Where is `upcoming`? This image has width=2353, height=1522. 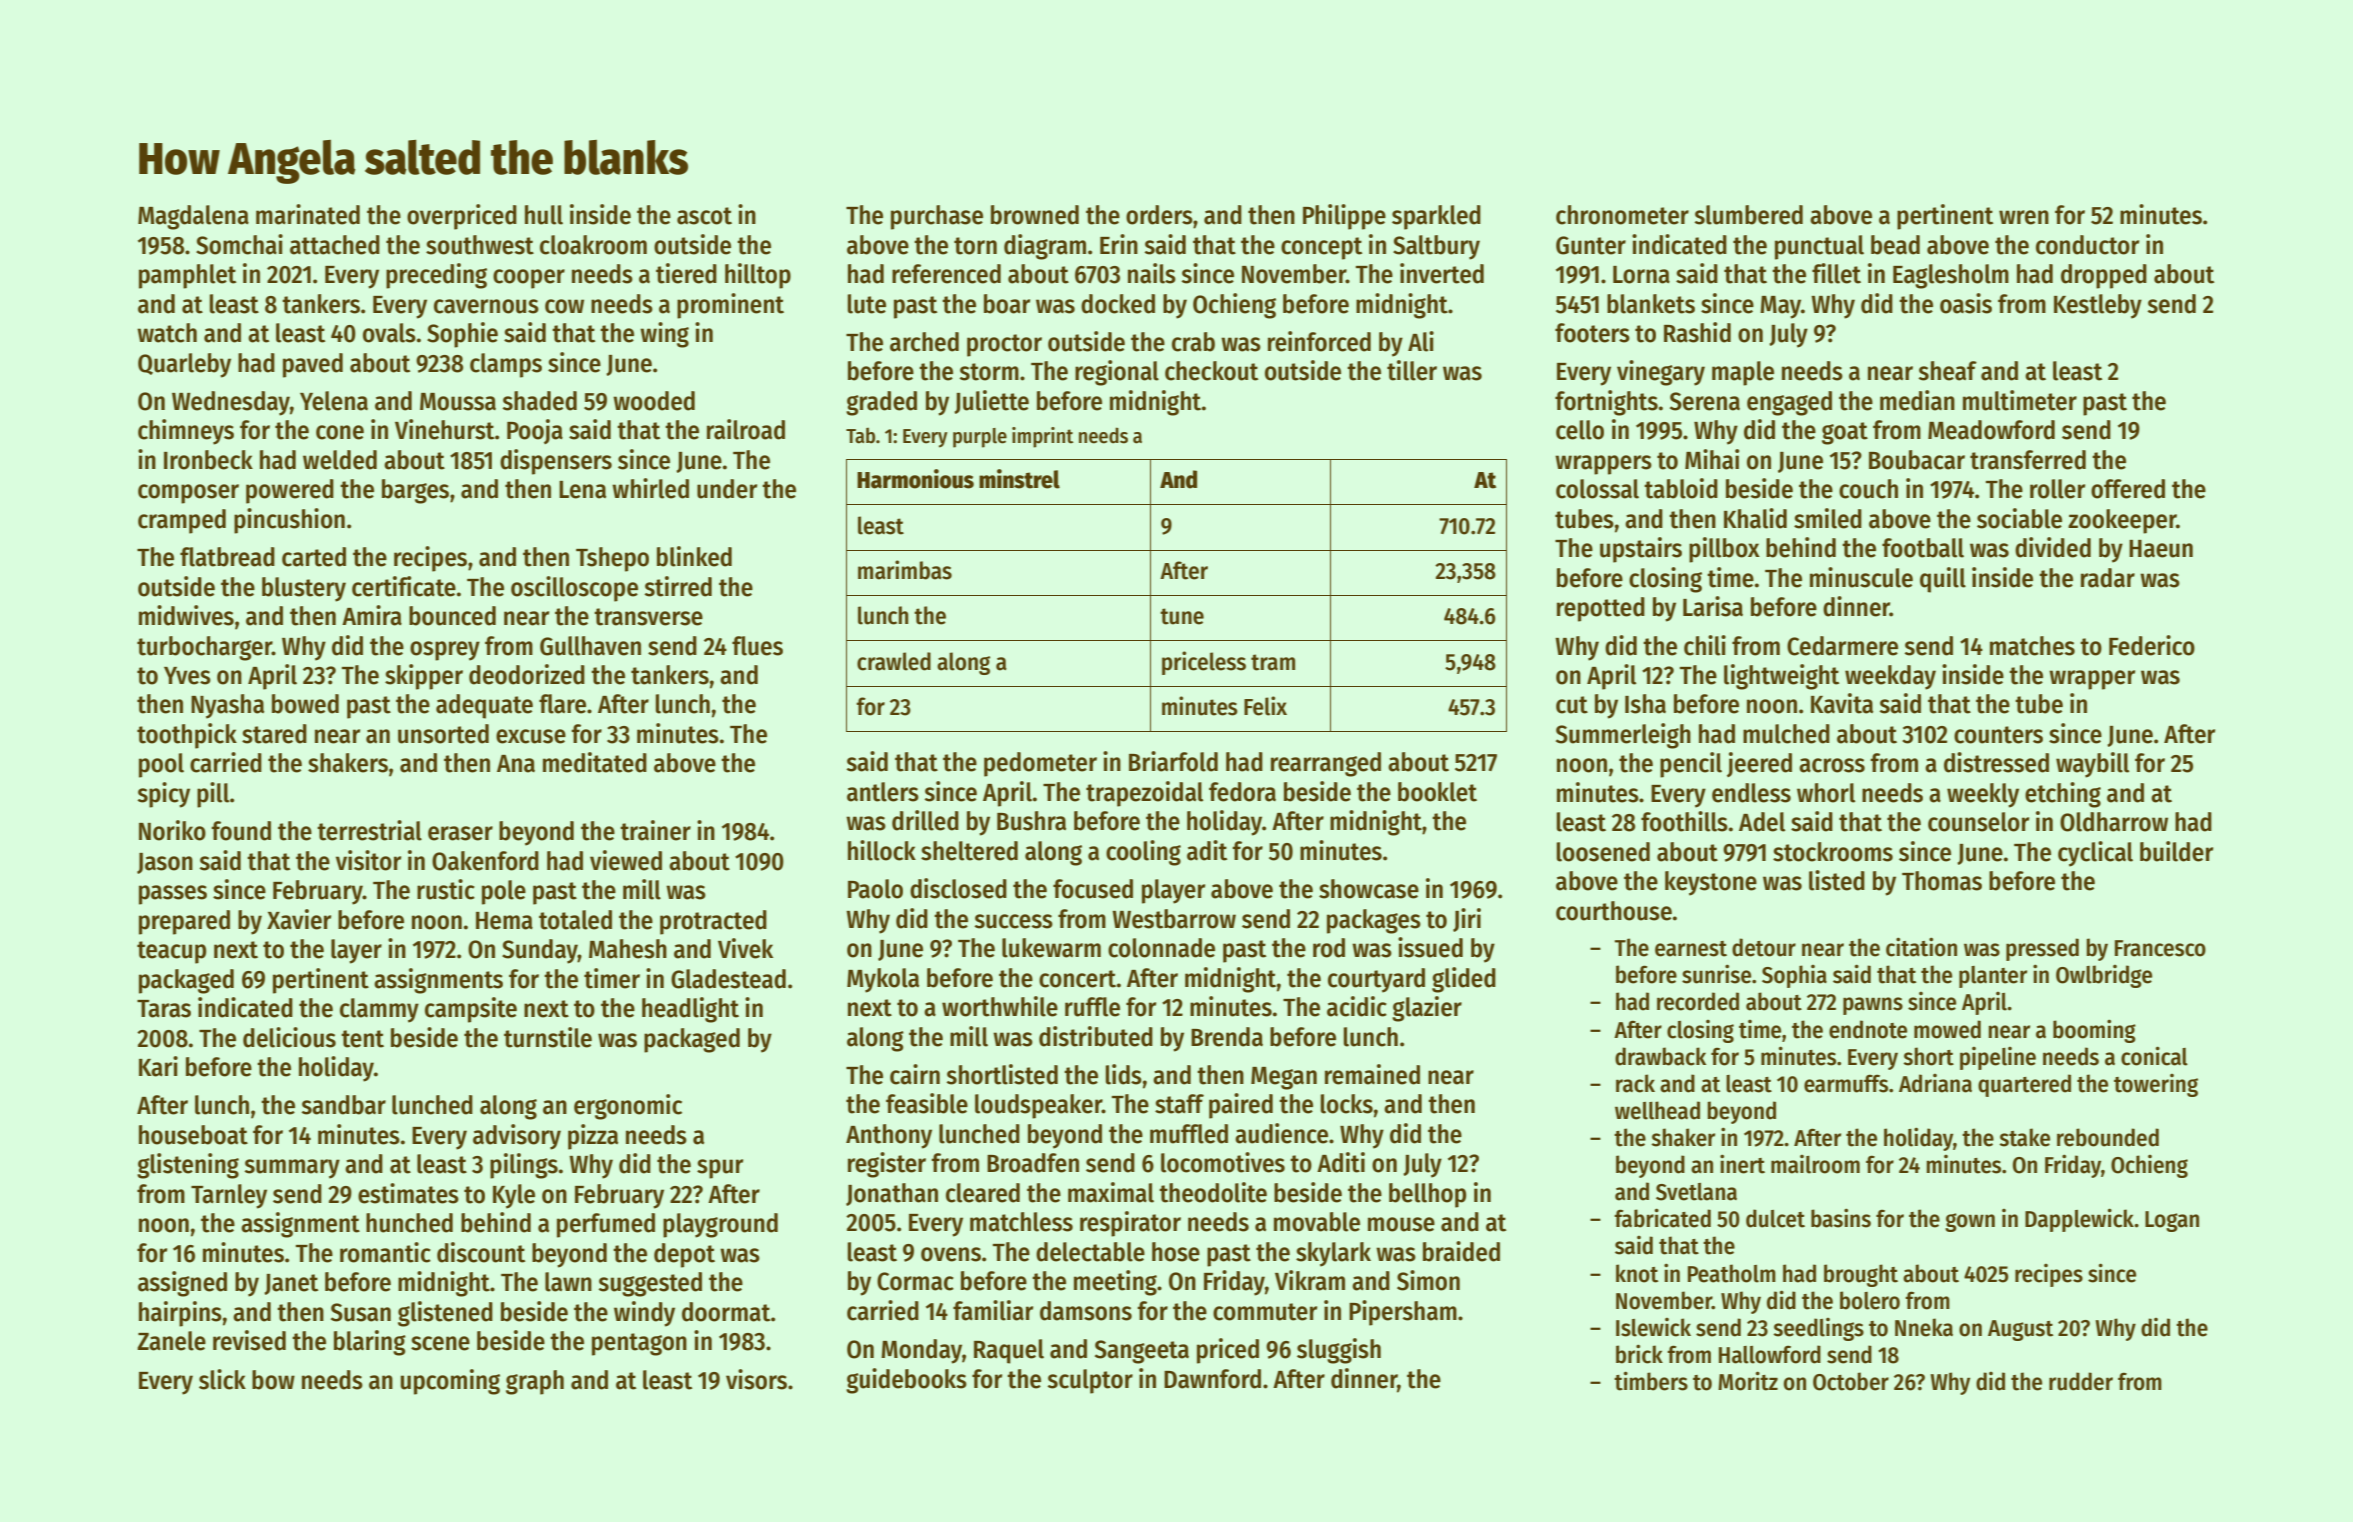 upcoming is located at coordinates (450, 1382).
